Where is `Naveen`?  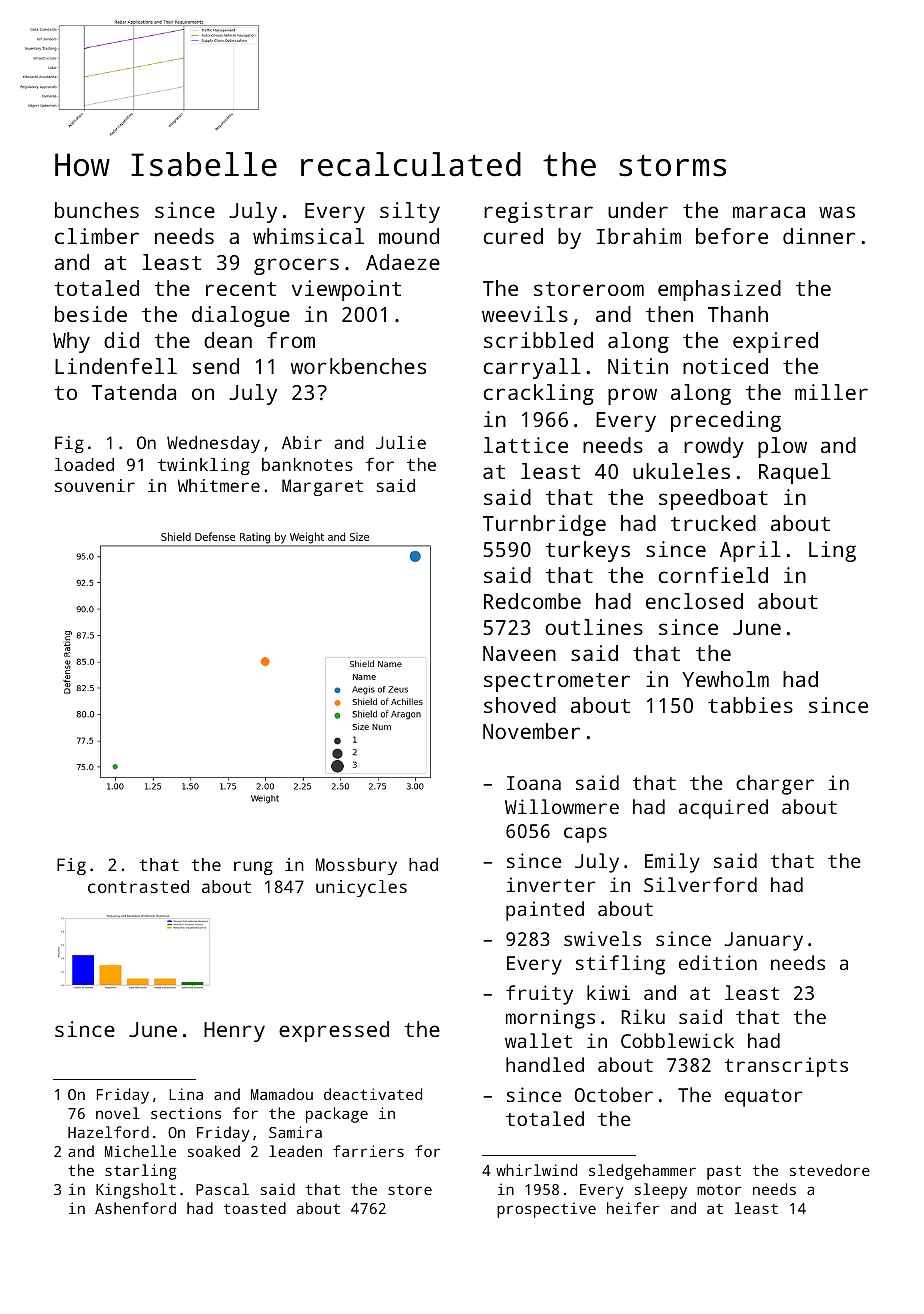
Naveen is located at coordinates (519, 653).
